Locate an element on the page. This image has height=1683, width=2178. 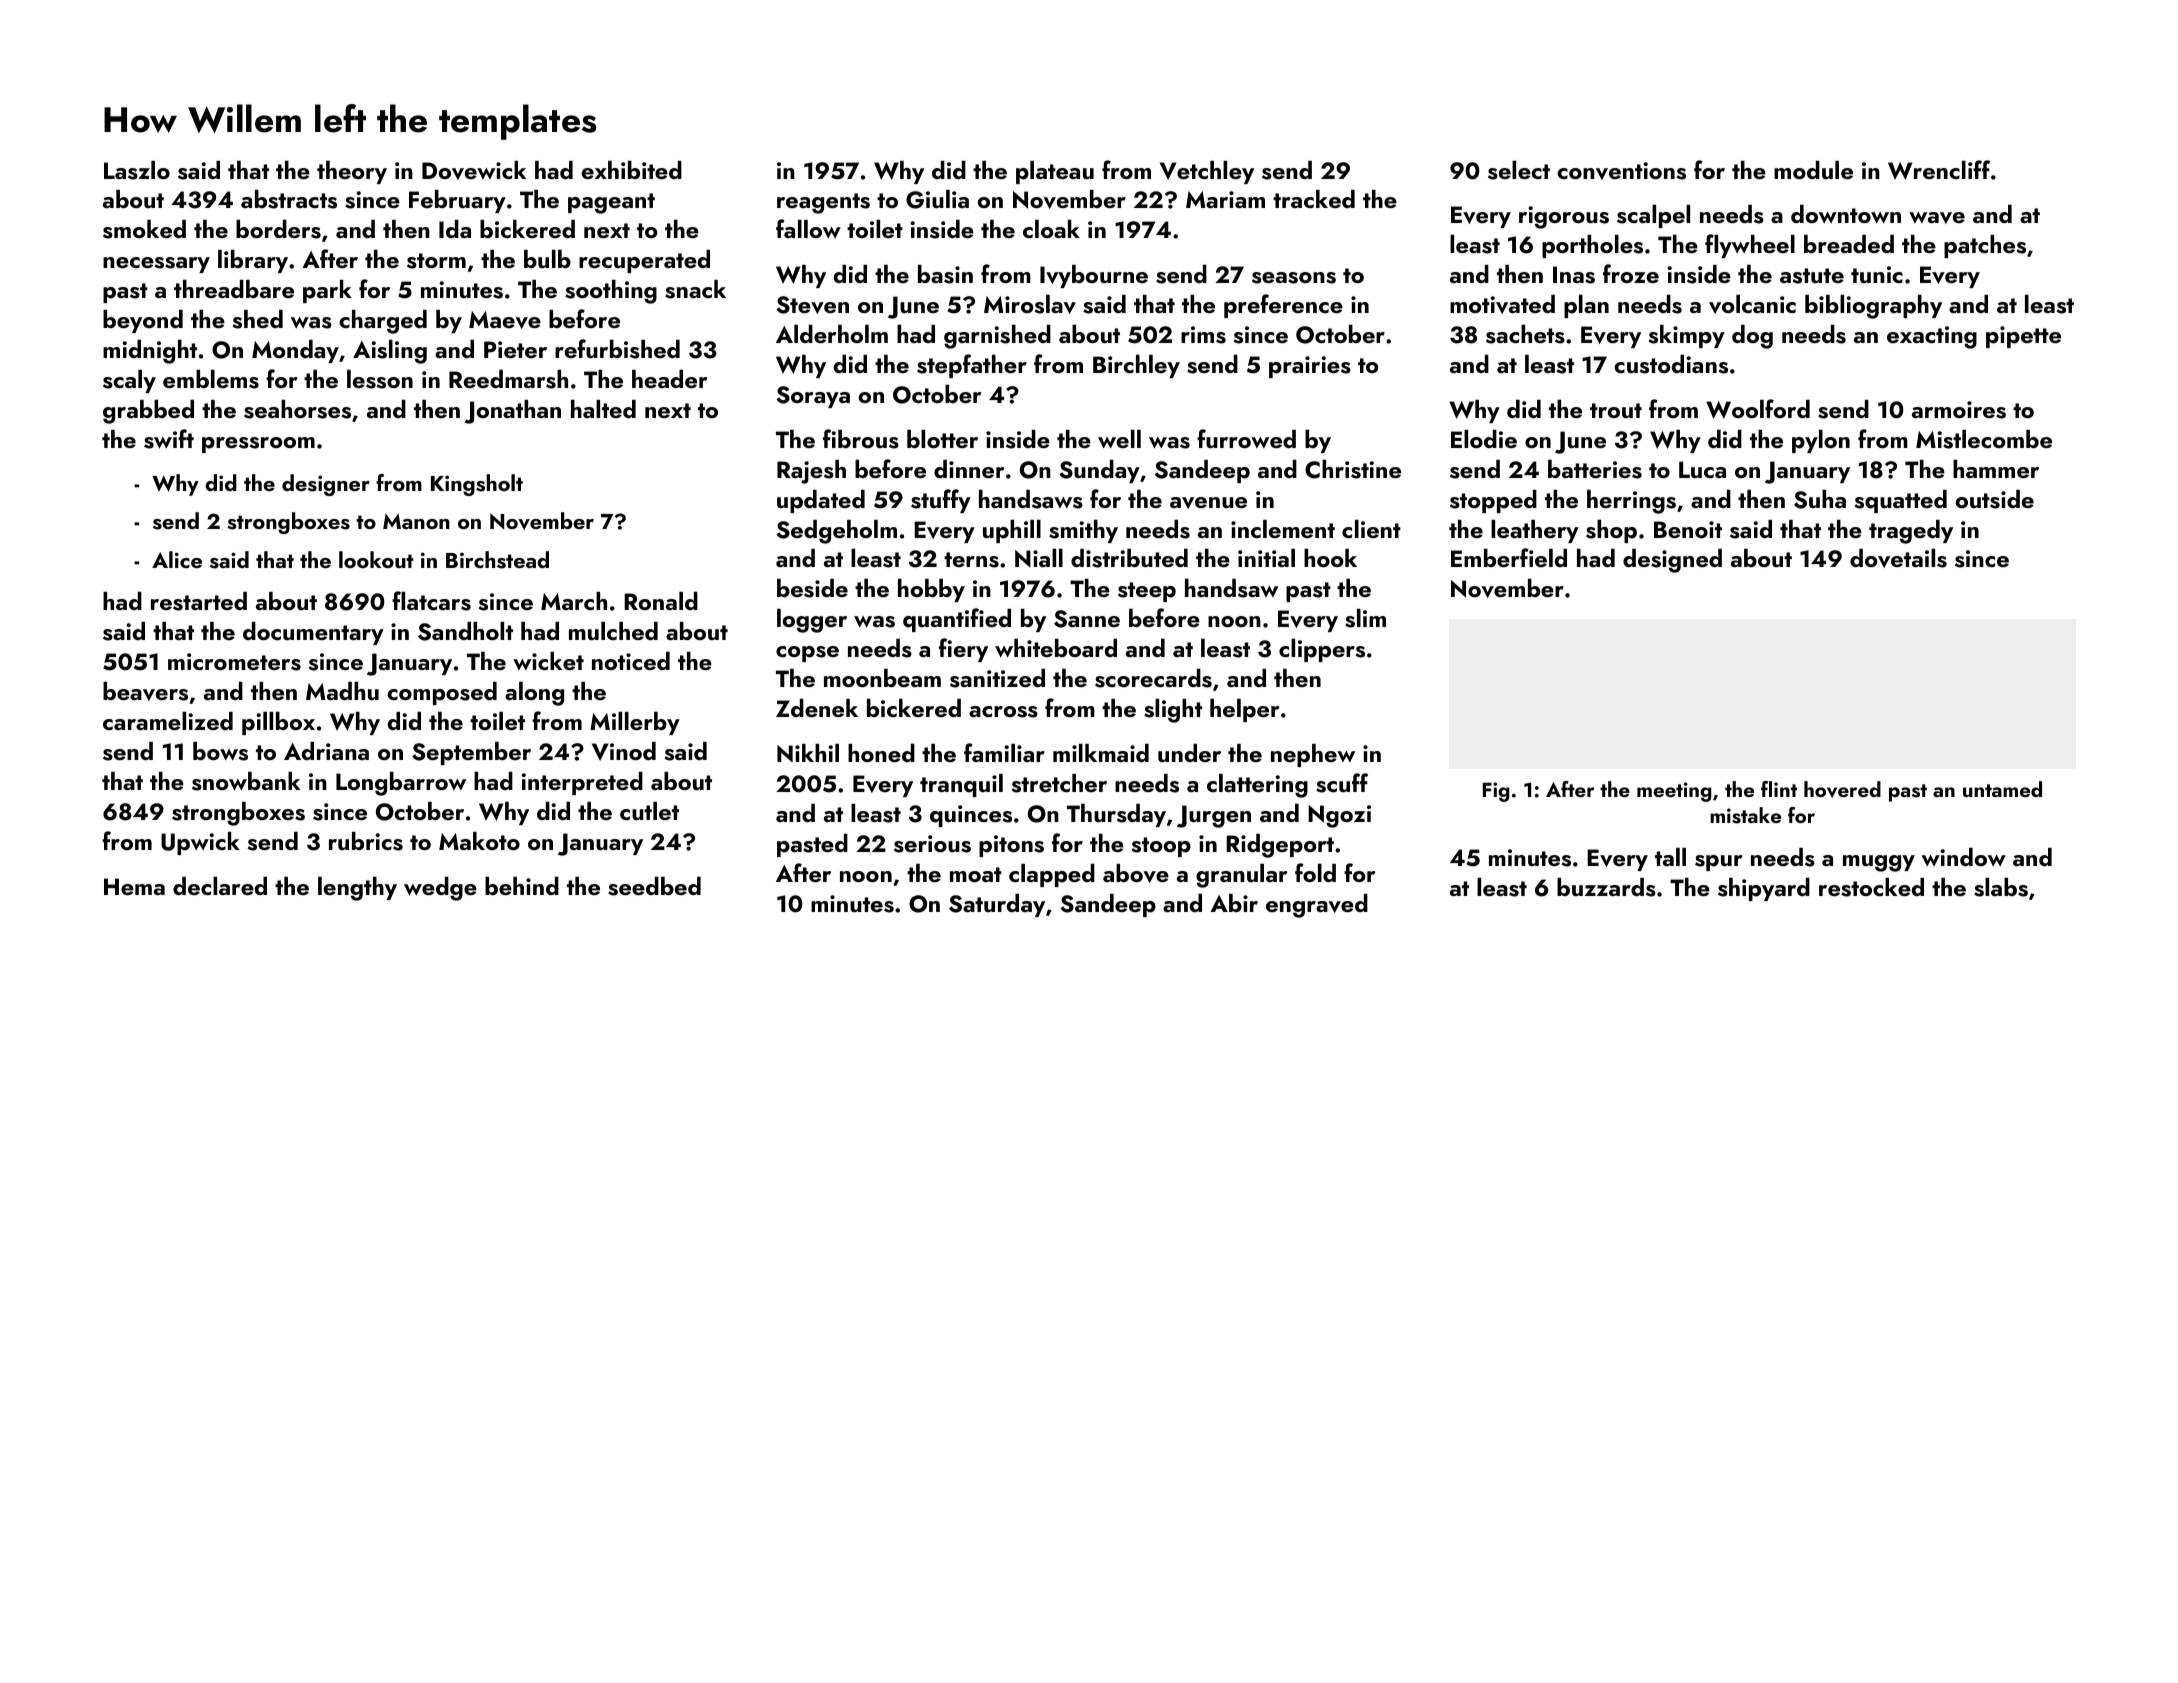
fallow is located at coordinates (808, 228).
